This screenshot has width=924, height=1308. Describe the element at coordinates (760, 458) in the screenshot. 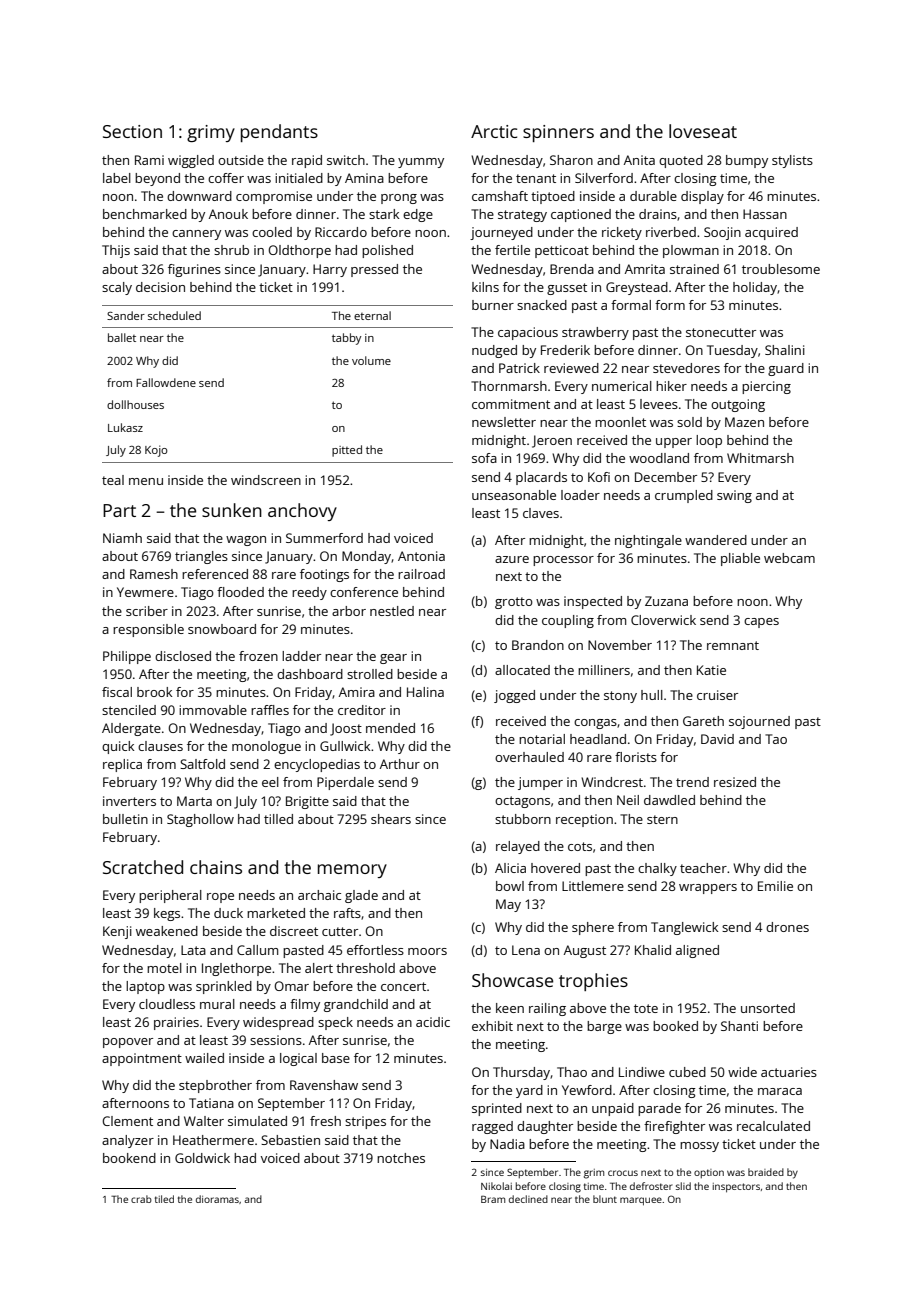

I see `Whitmarsh` at that location.
